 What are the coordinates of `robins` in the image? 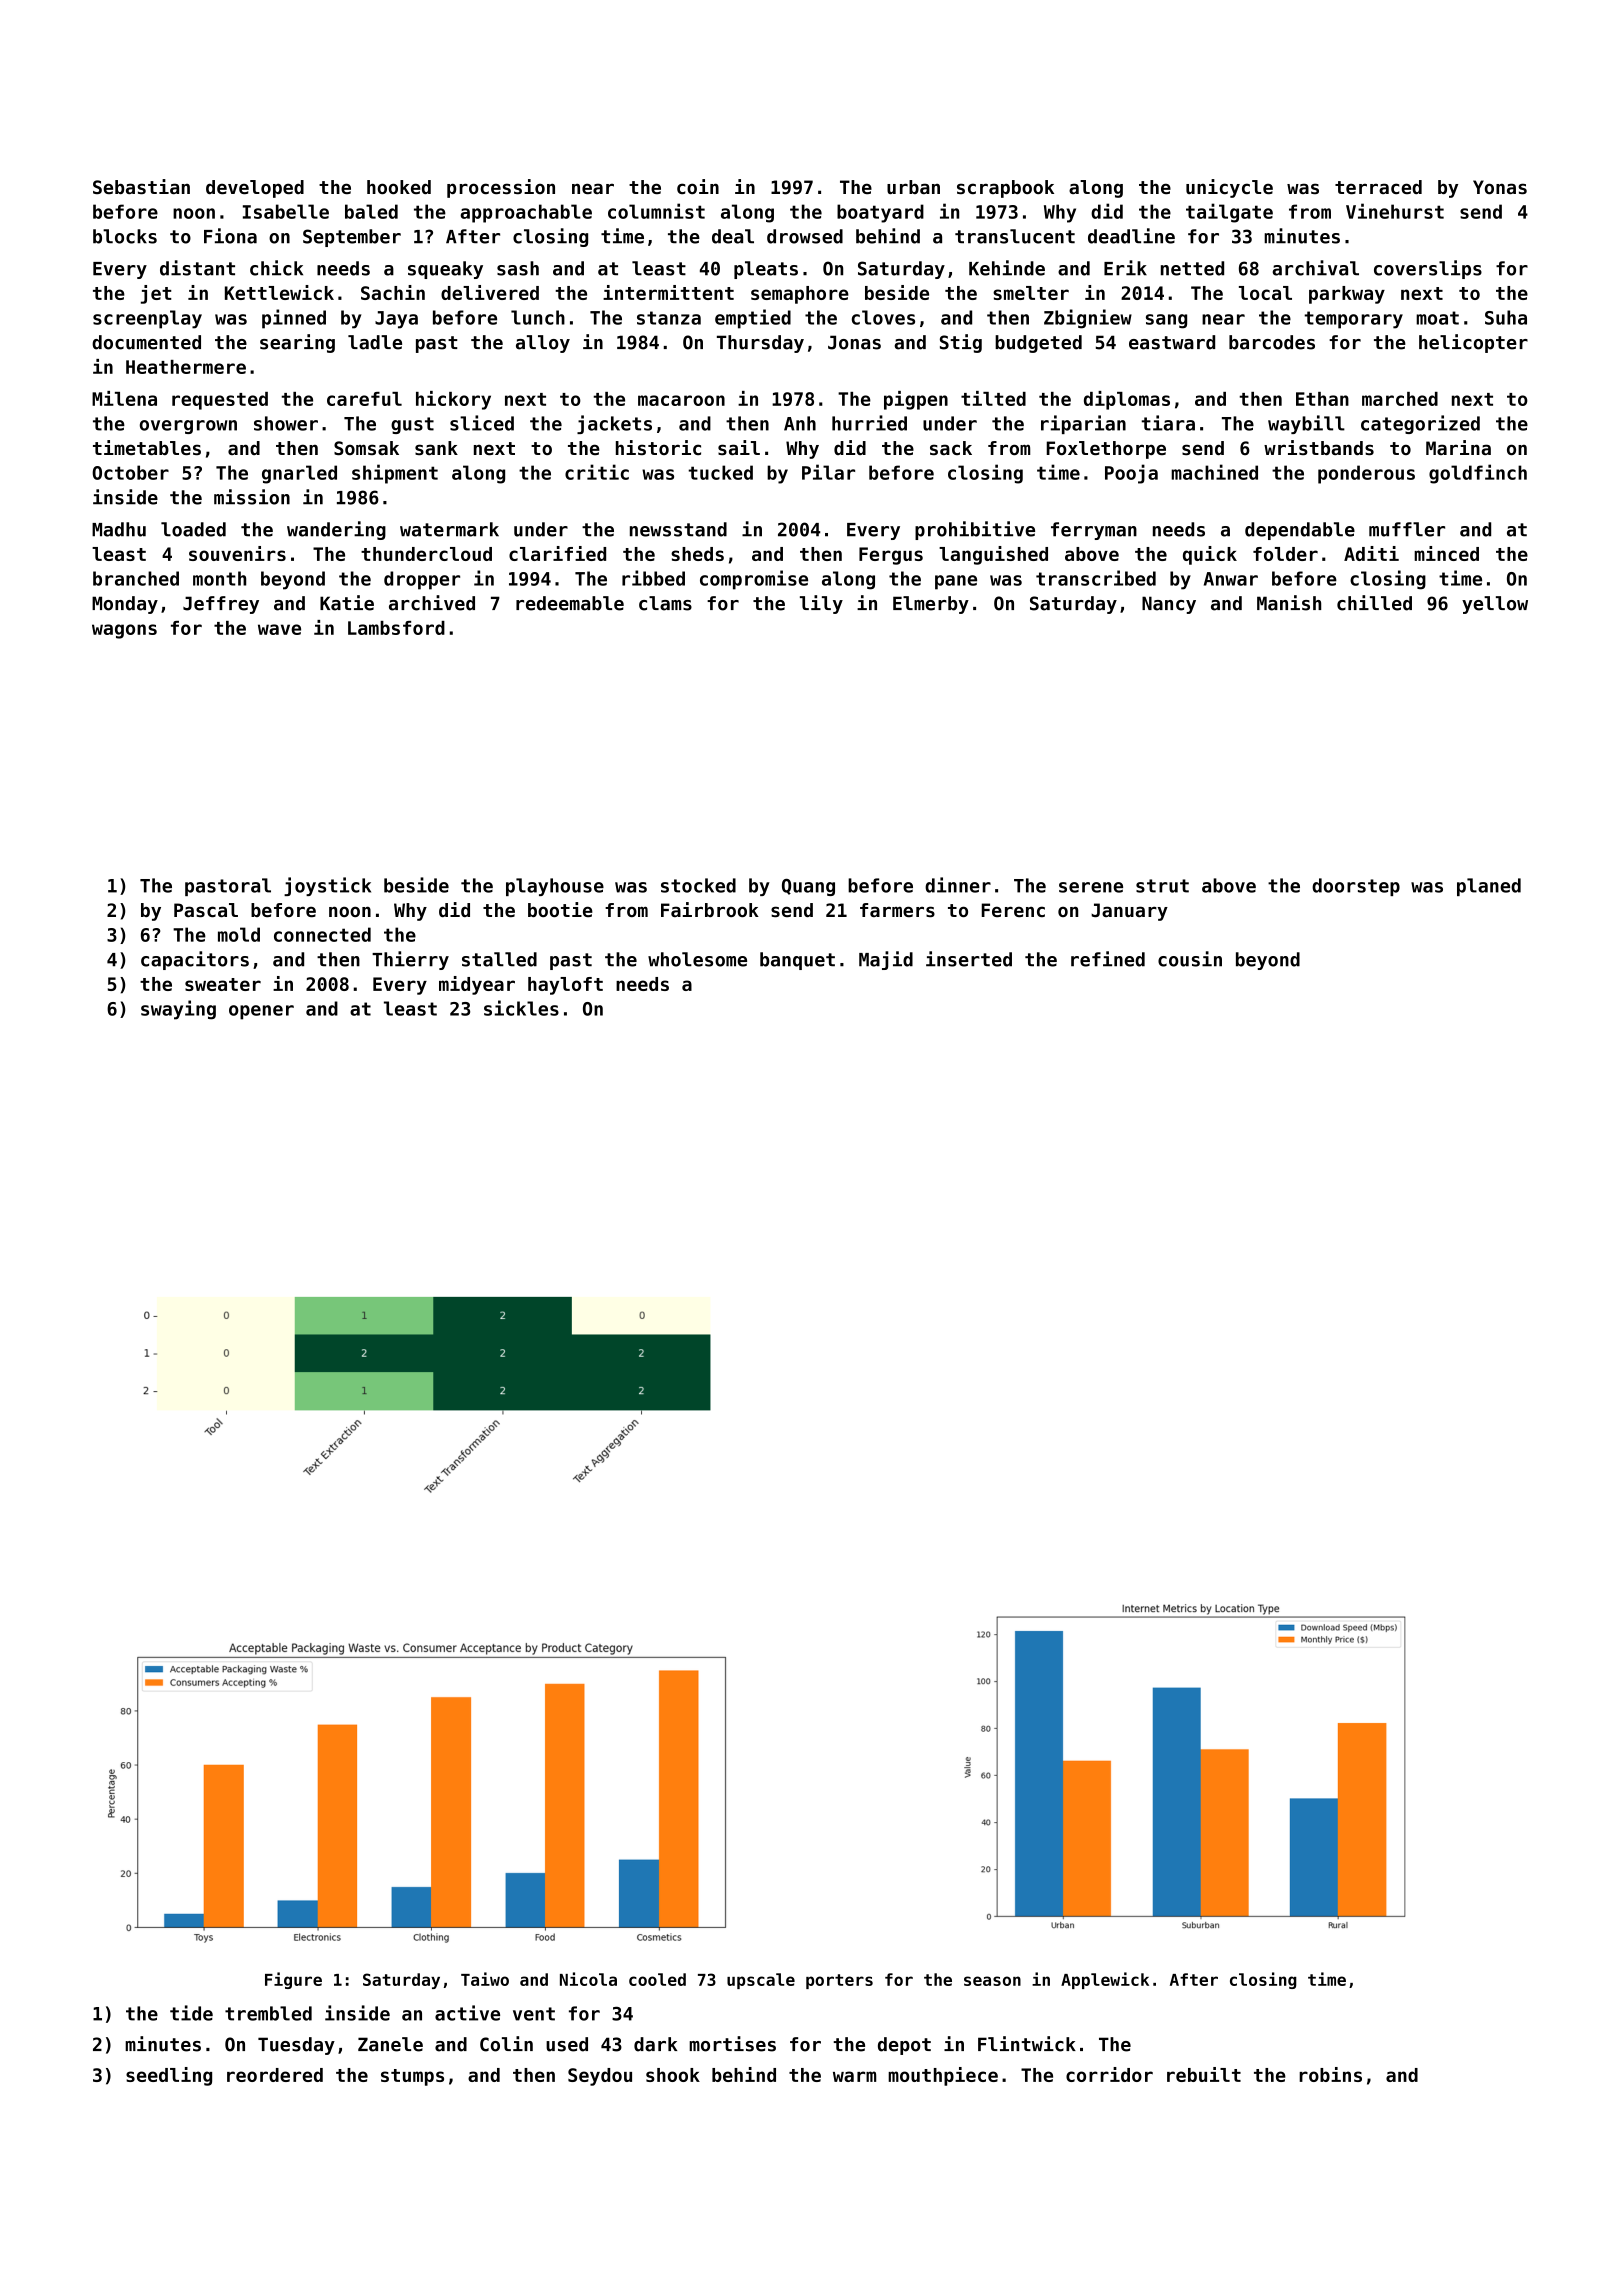 It's located at (1330, 2074).
